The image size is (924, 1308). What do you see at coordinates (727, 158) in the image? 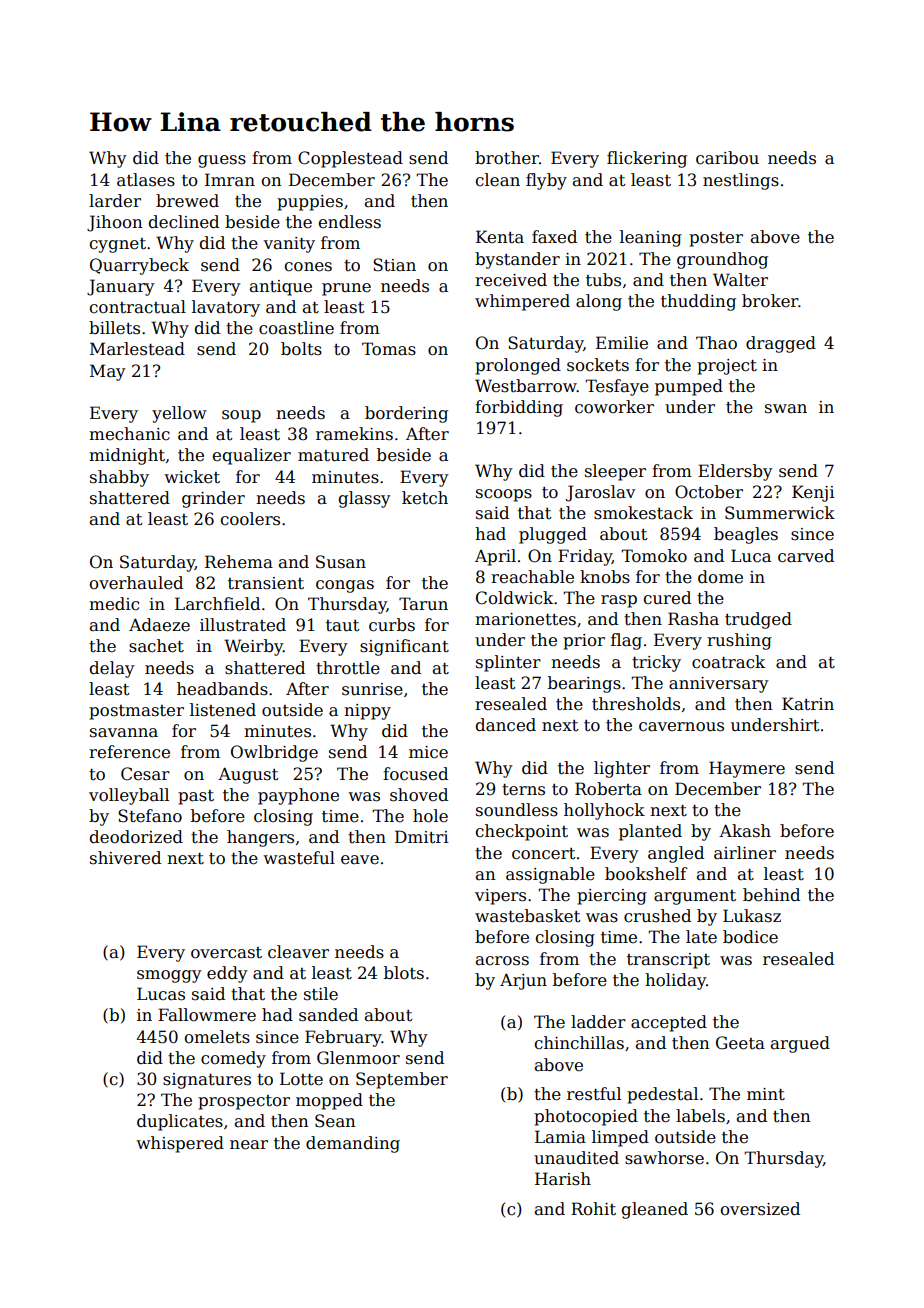
I see `caribou` at bounding box center [727, 158].
